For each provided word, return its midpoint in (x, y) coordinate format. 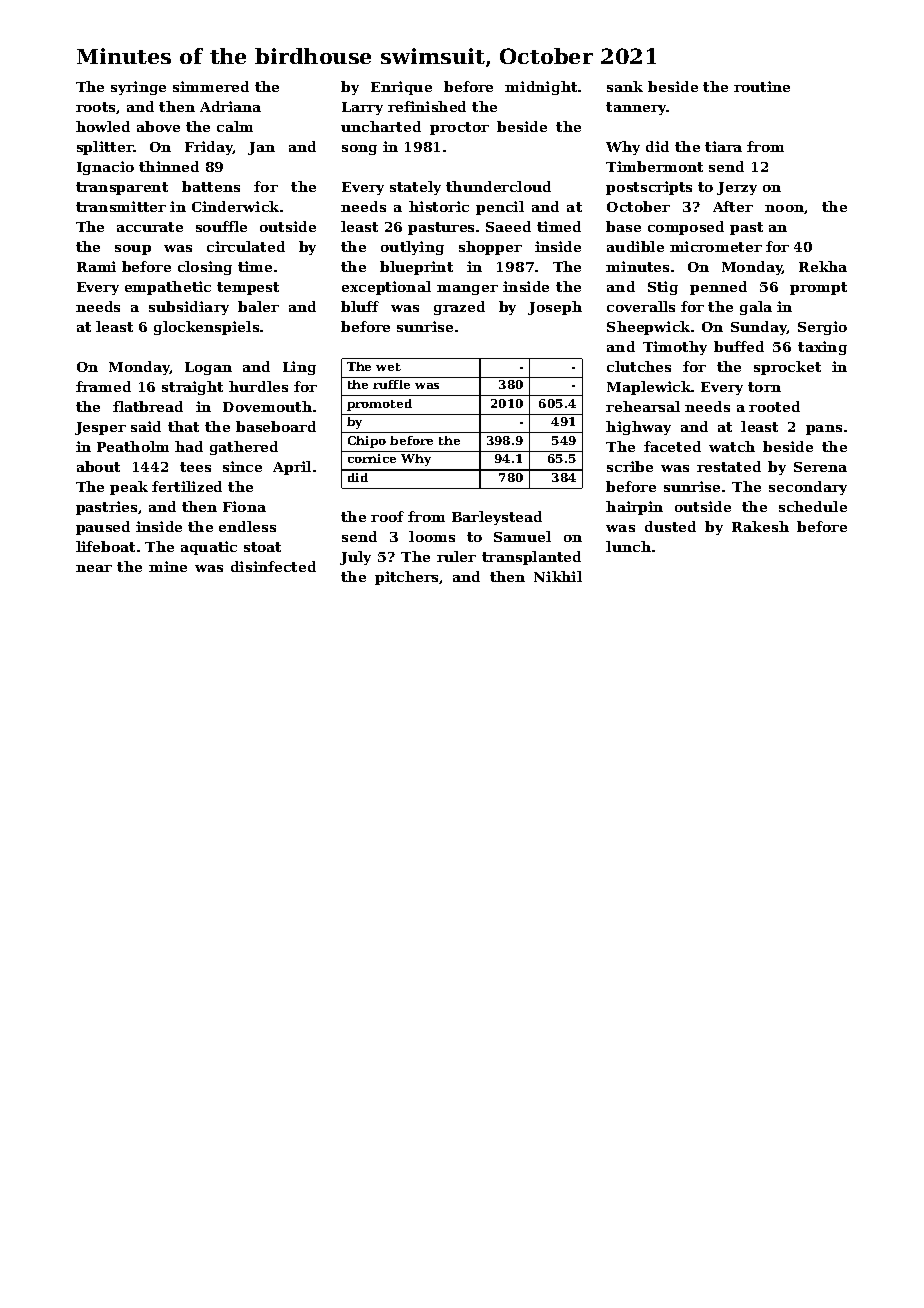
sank (625, 86)
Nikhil (558, 576)
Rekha (823, 266)
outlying (412, 248)
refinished (427, 106)
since (242, 466)
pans (824, 430)
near (94, 568)
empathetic (168, 288)
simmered (211, 86)
